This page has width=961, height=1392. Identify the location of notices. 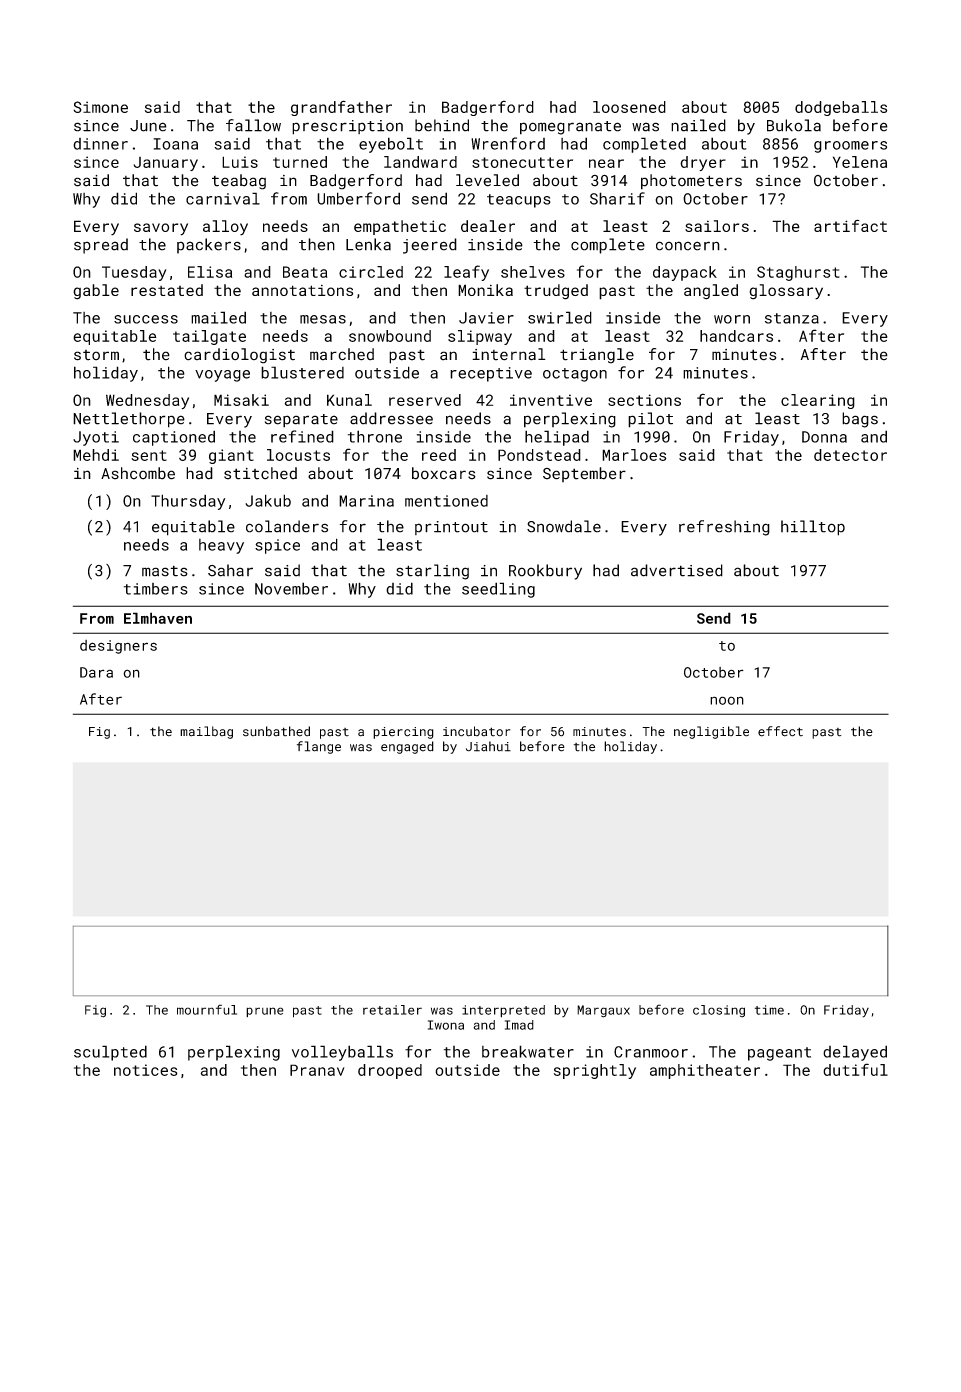
(146, 1070).
